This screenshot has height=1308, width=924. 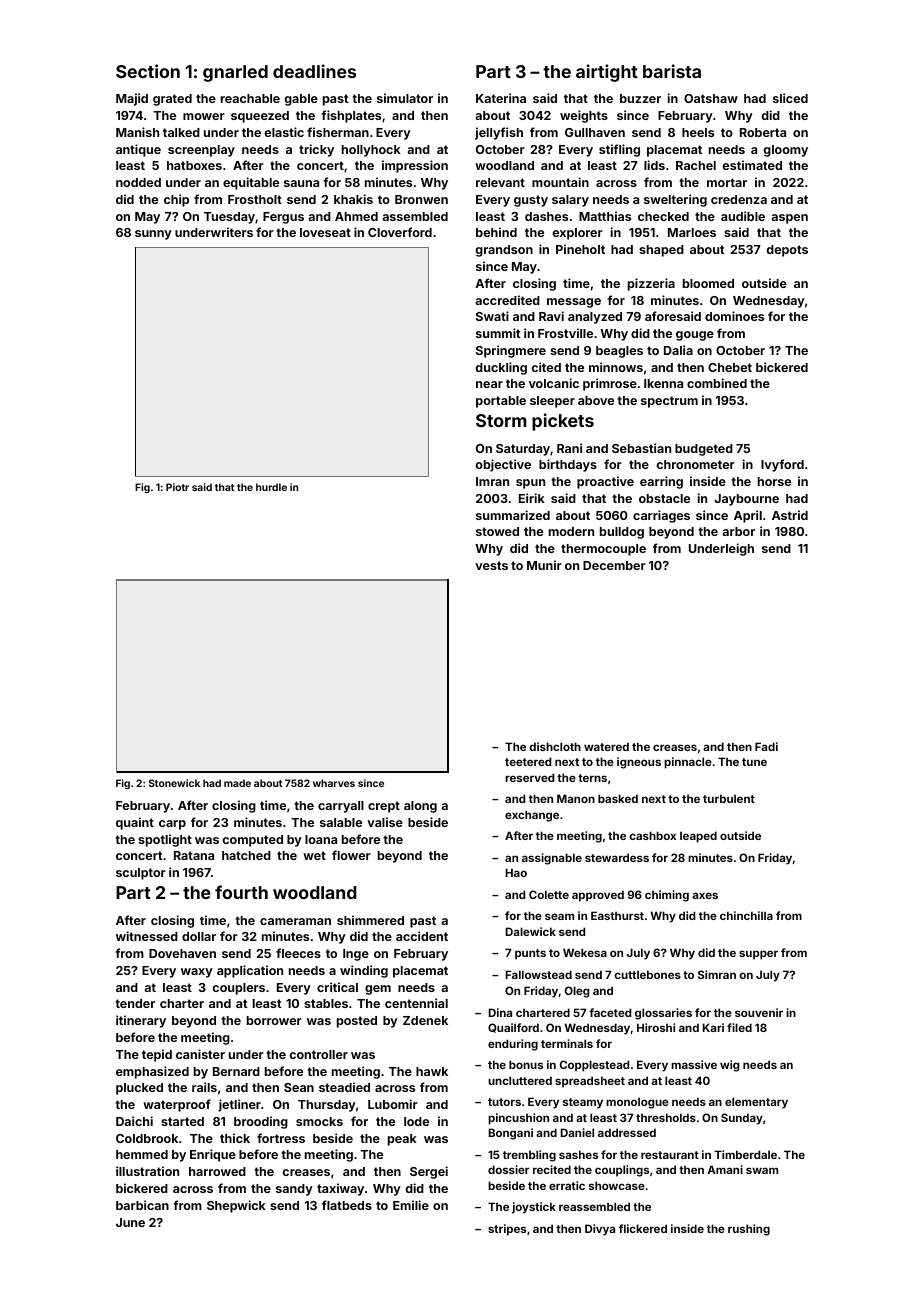 What do you see at coordinates (130, 1222) in the screenshot?
I see `June` at bounding box center [130, 1222].
